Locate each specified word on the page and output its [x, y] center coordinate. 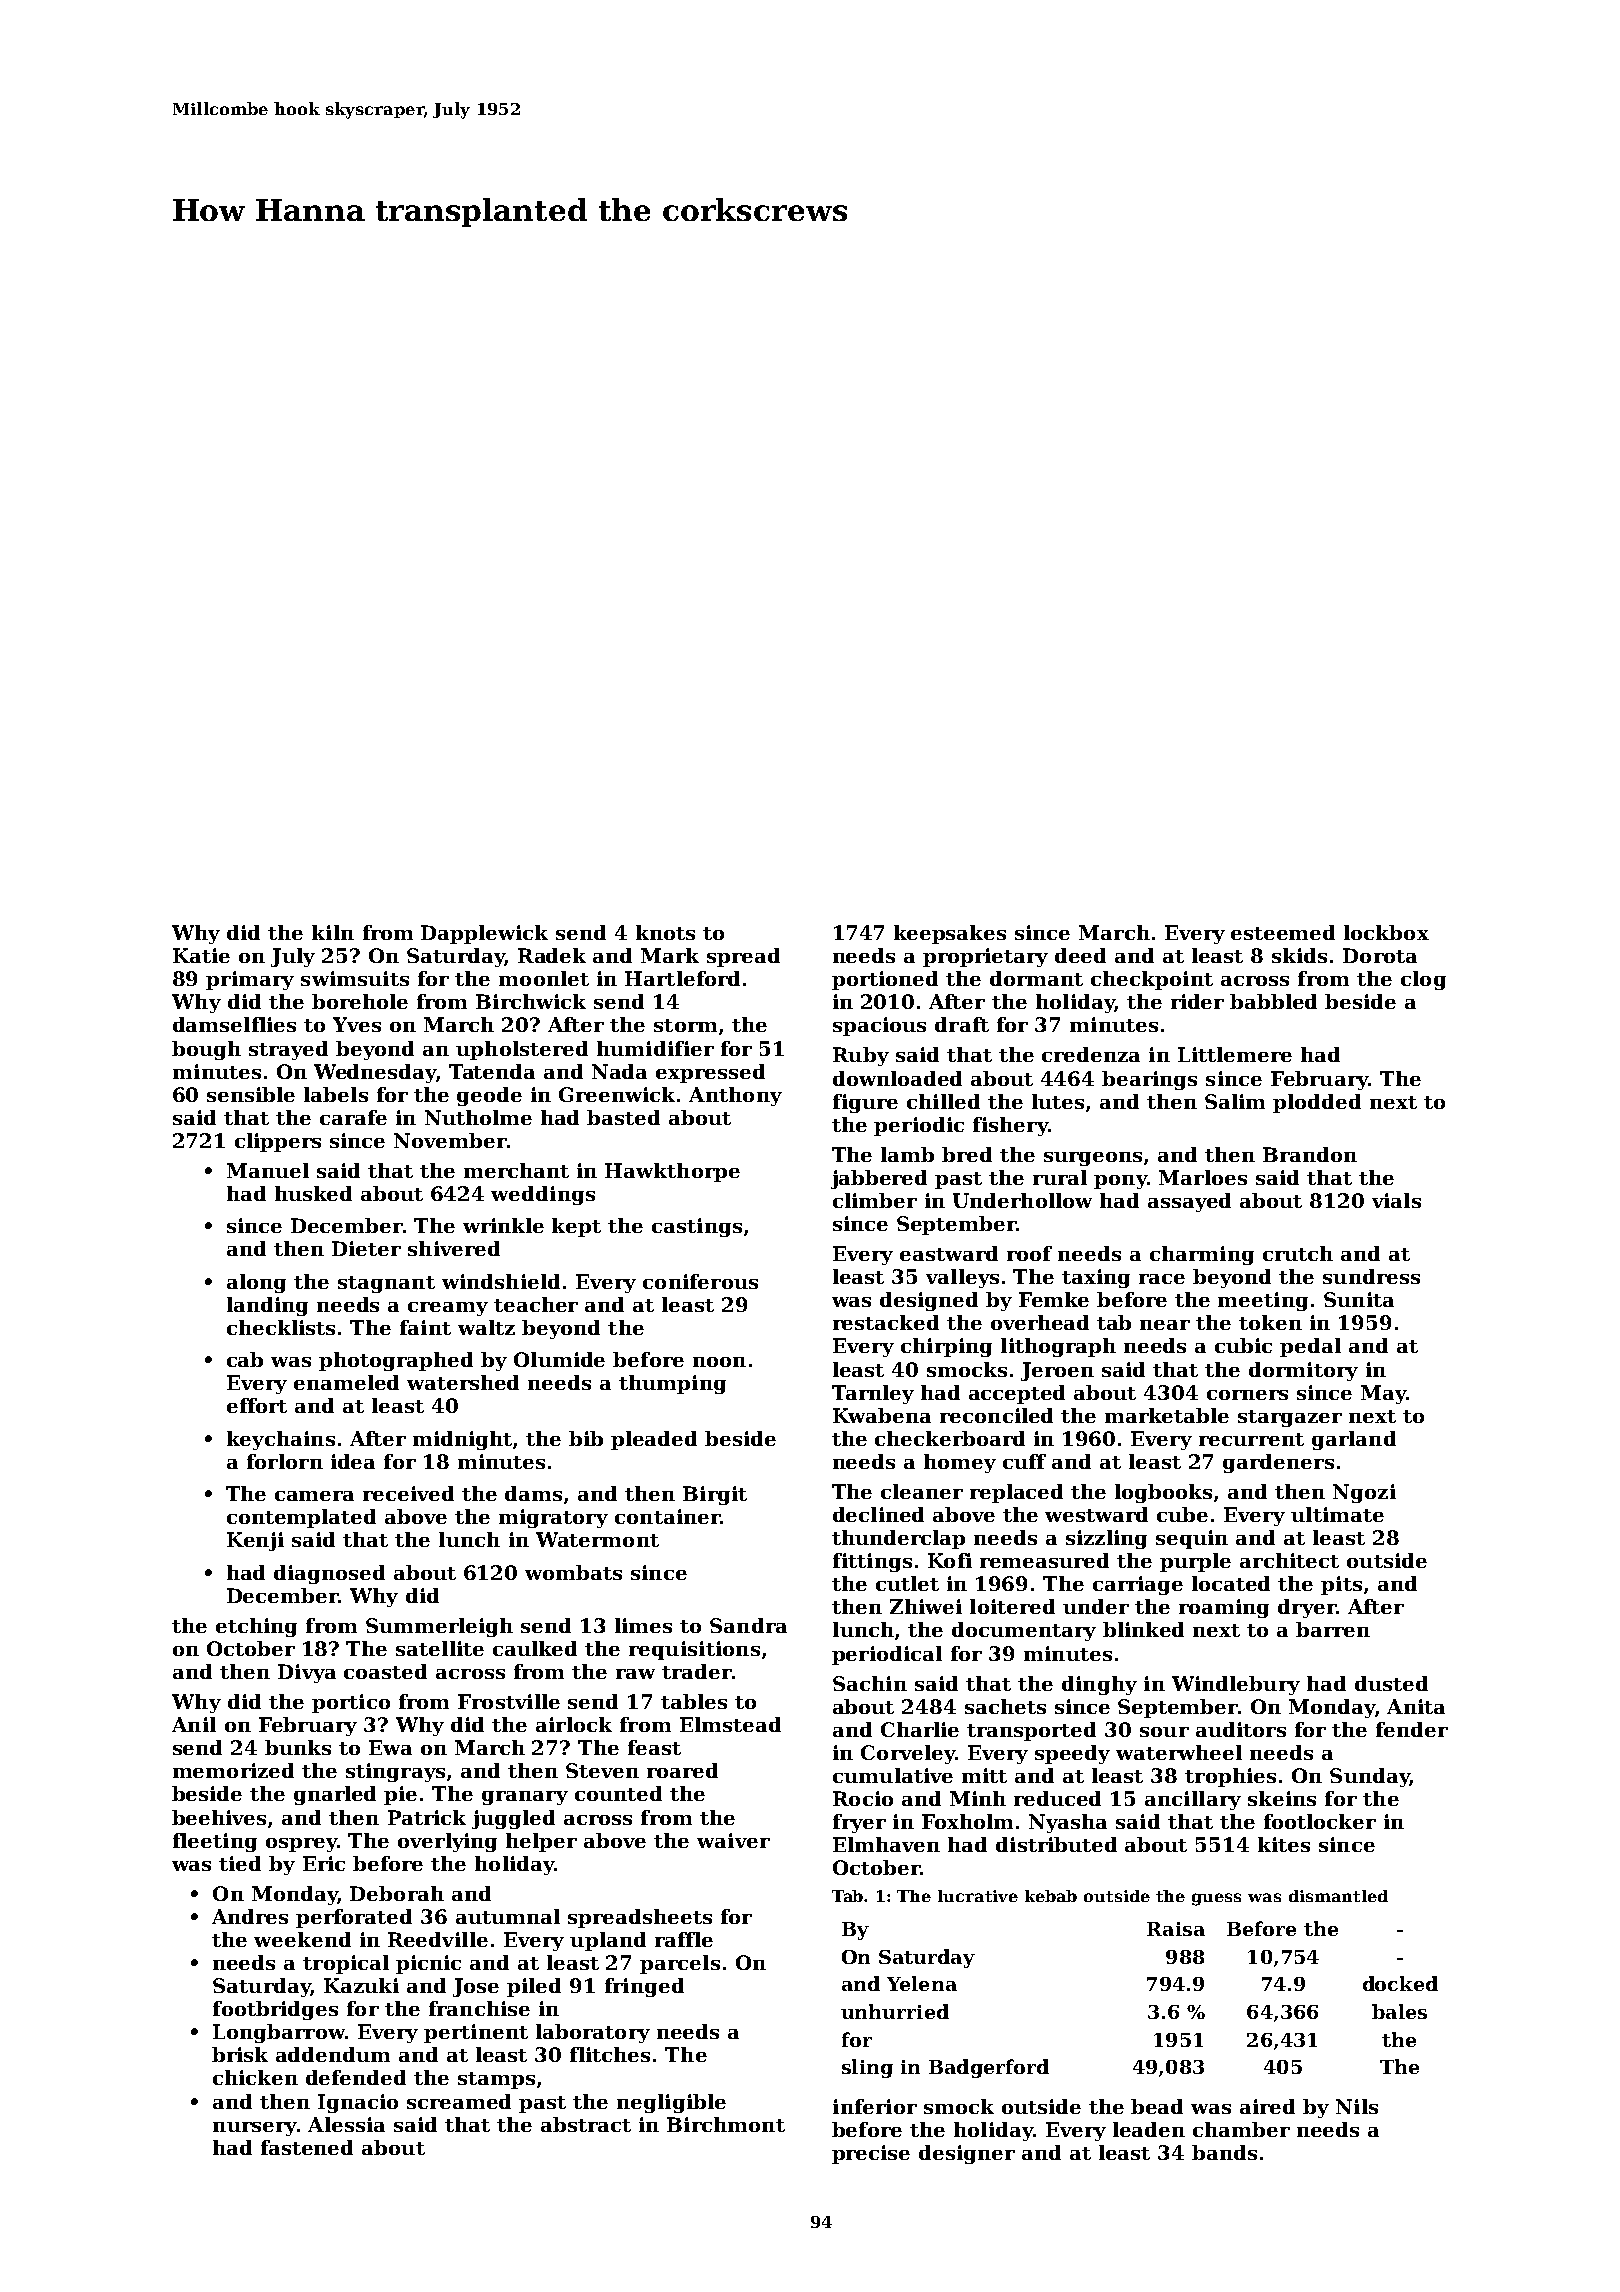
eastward [949, 1253]
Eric [324, 1863]
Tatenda [492, 1071]
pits [1341, 1585]
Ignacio [358, 2103]
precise [871, 2154]
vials [1396, 1200]
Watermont [597, 1539]
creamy [448, 1309]
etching [256, 1627]
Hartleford [682, 978]
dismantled [1338, 1896]
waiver [733, 1840]
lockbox [1386, 932]
